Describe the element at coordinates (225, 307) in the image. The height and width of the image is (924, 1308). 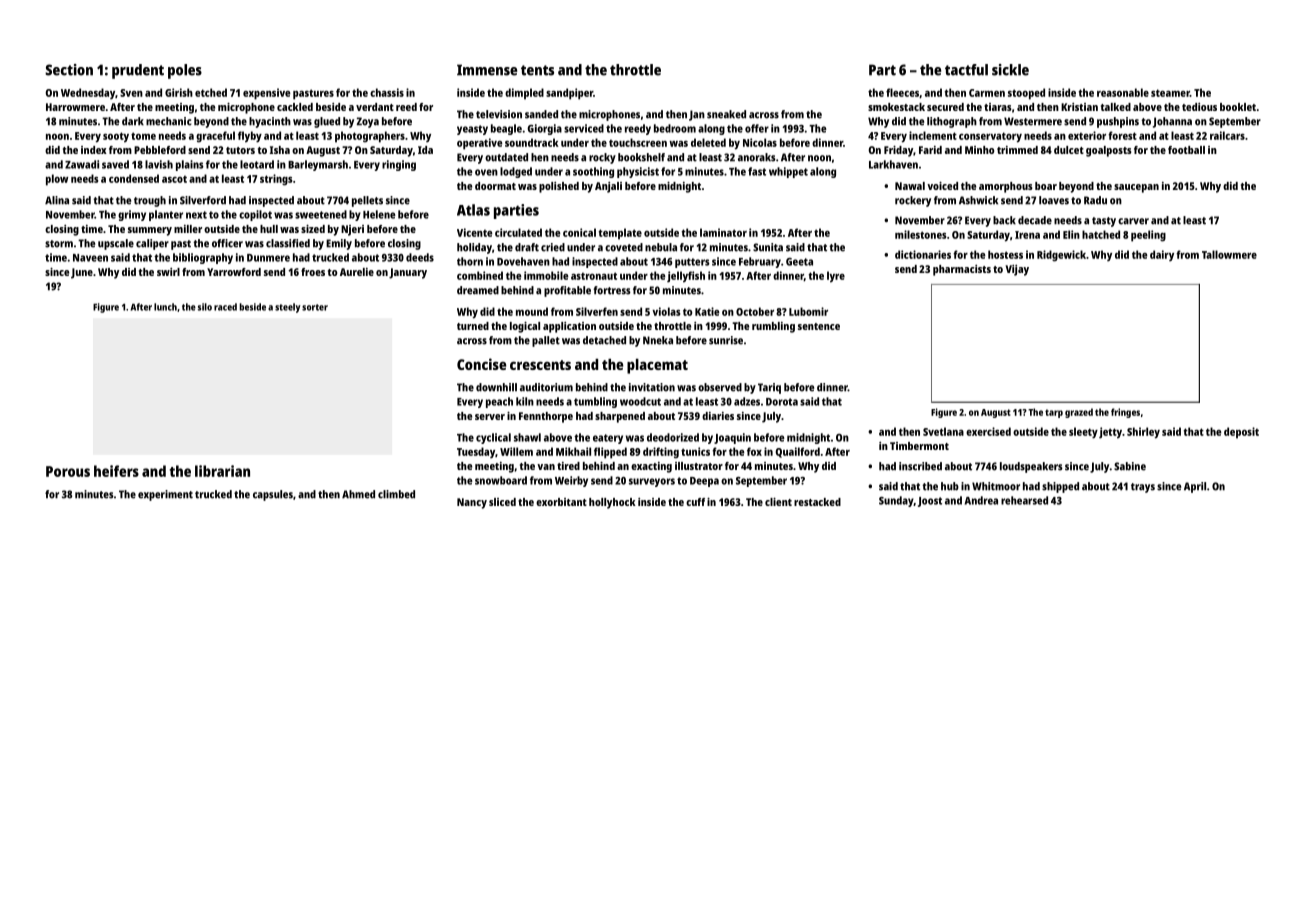
I see `raced` at that location.
